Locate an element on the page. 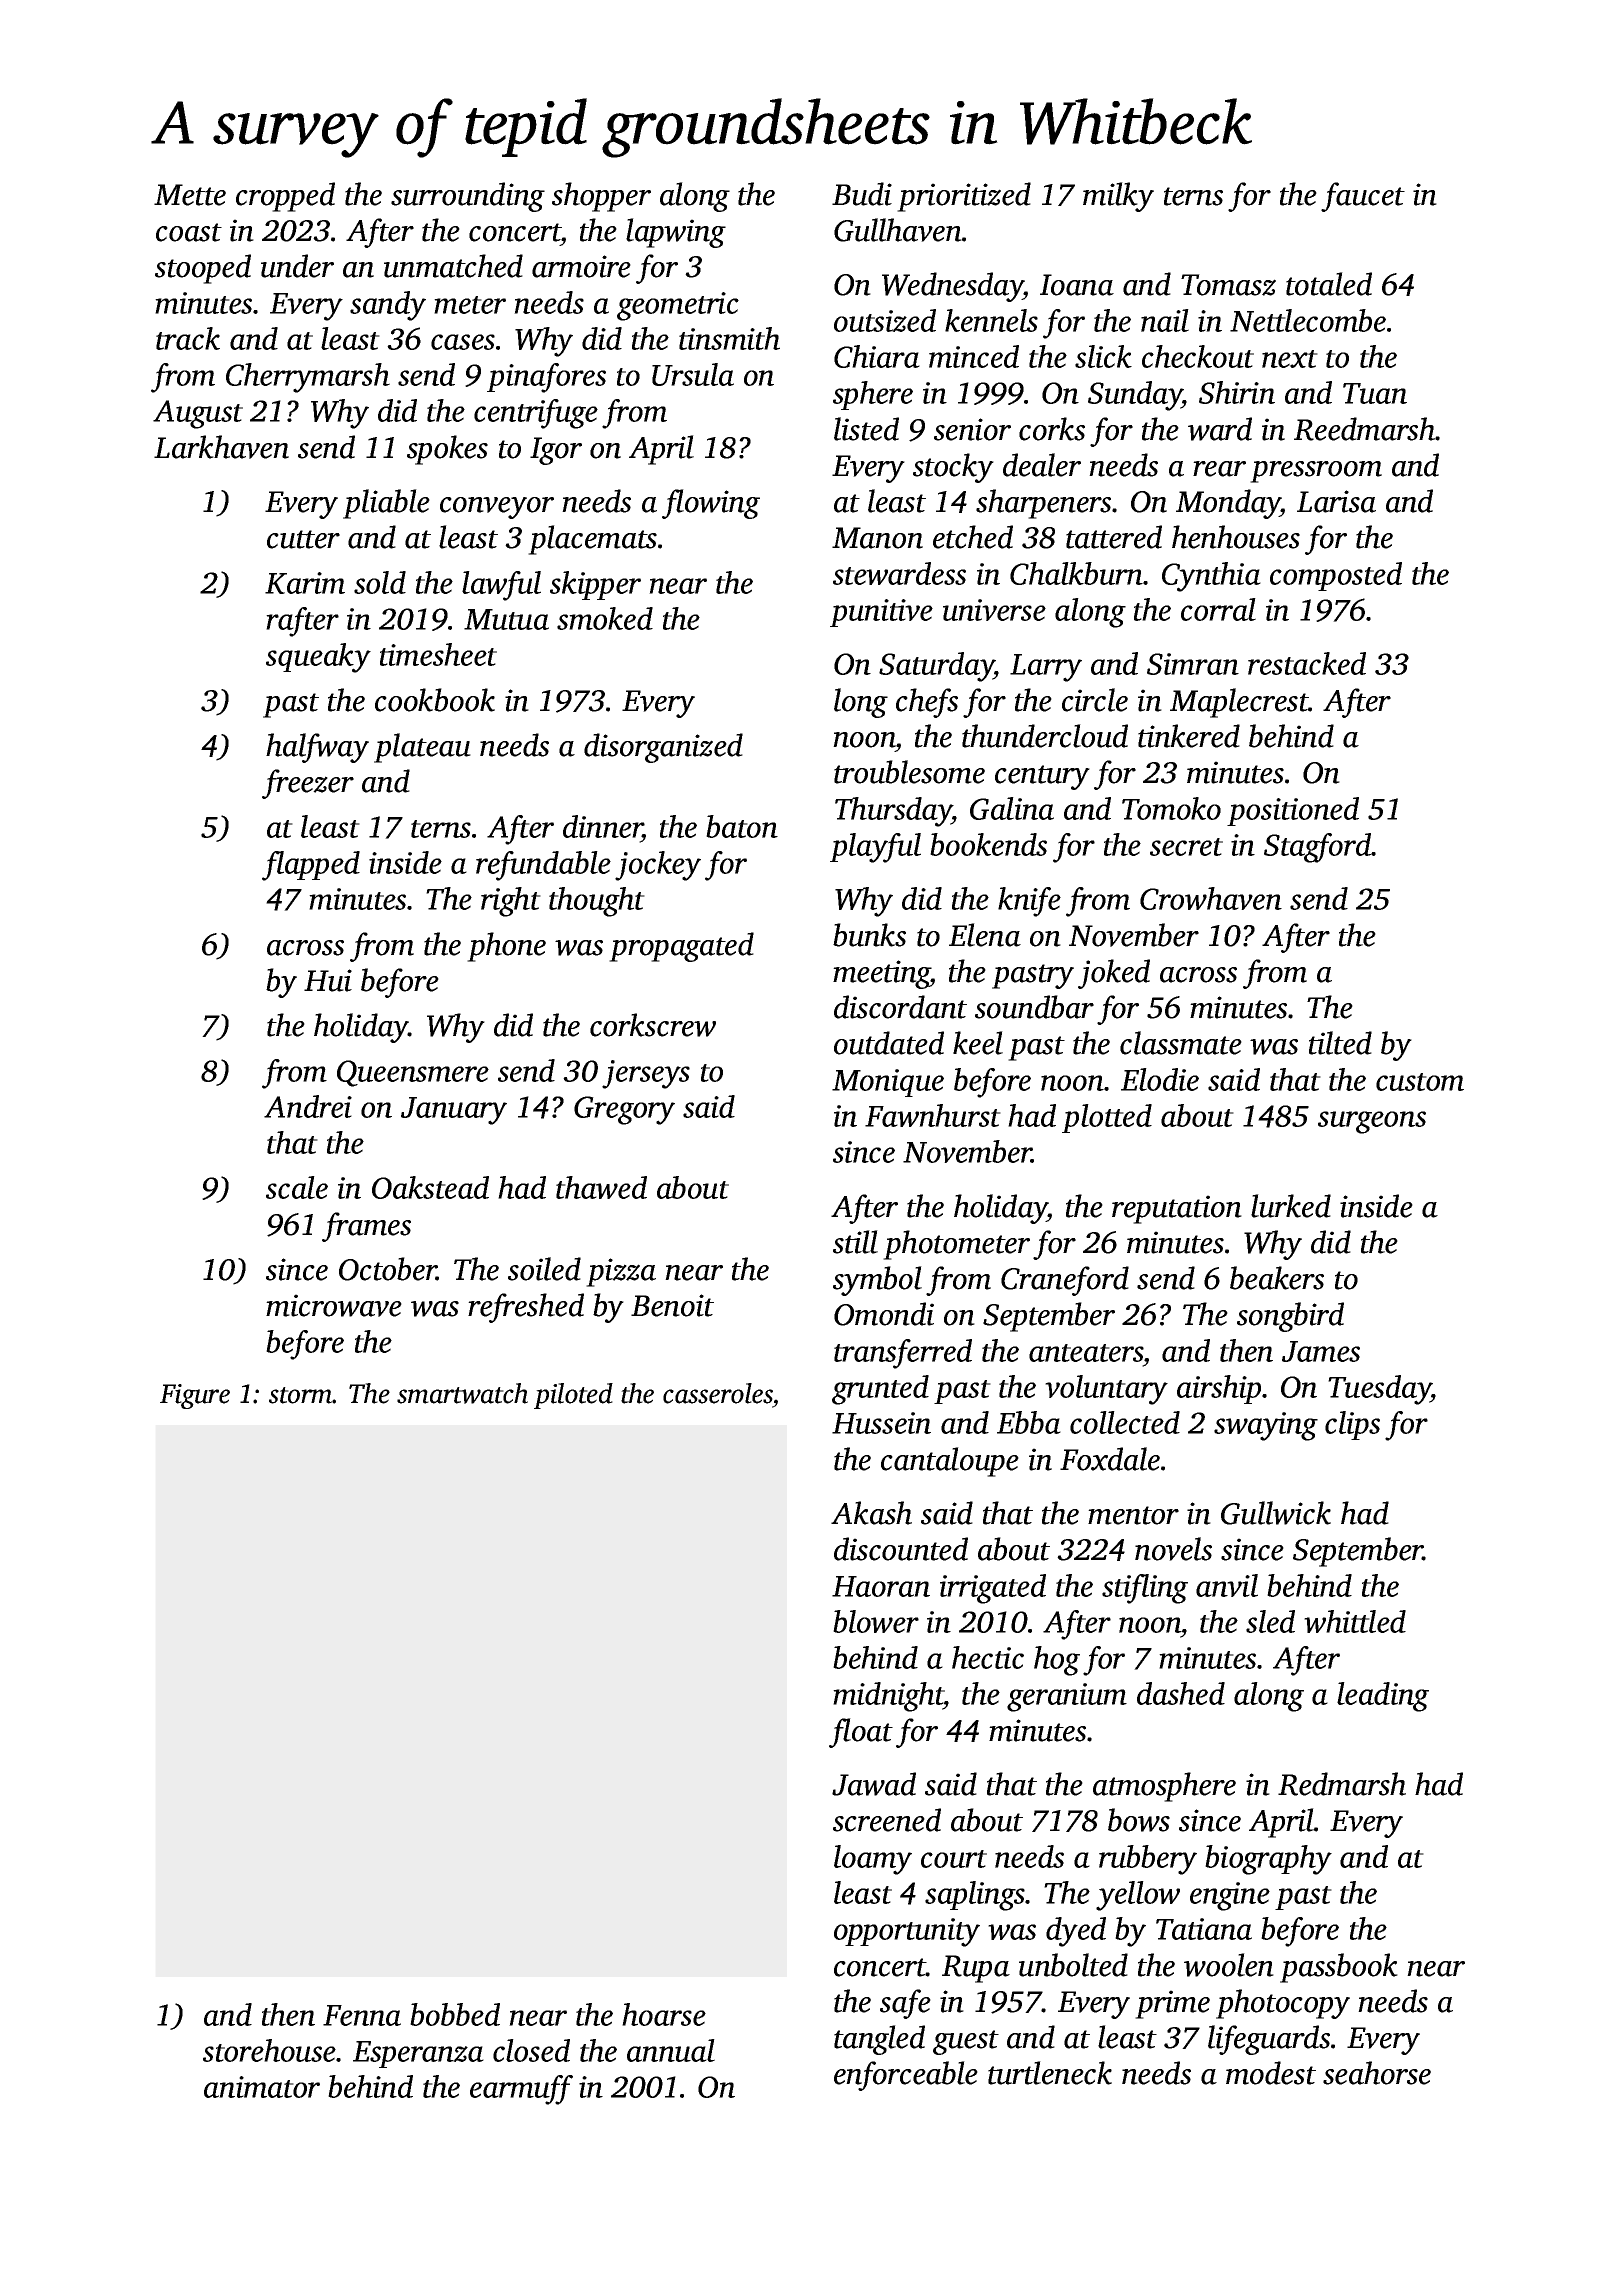 This page has height=2292, width=1620. surrounding is located at coordinates (468, 197).
